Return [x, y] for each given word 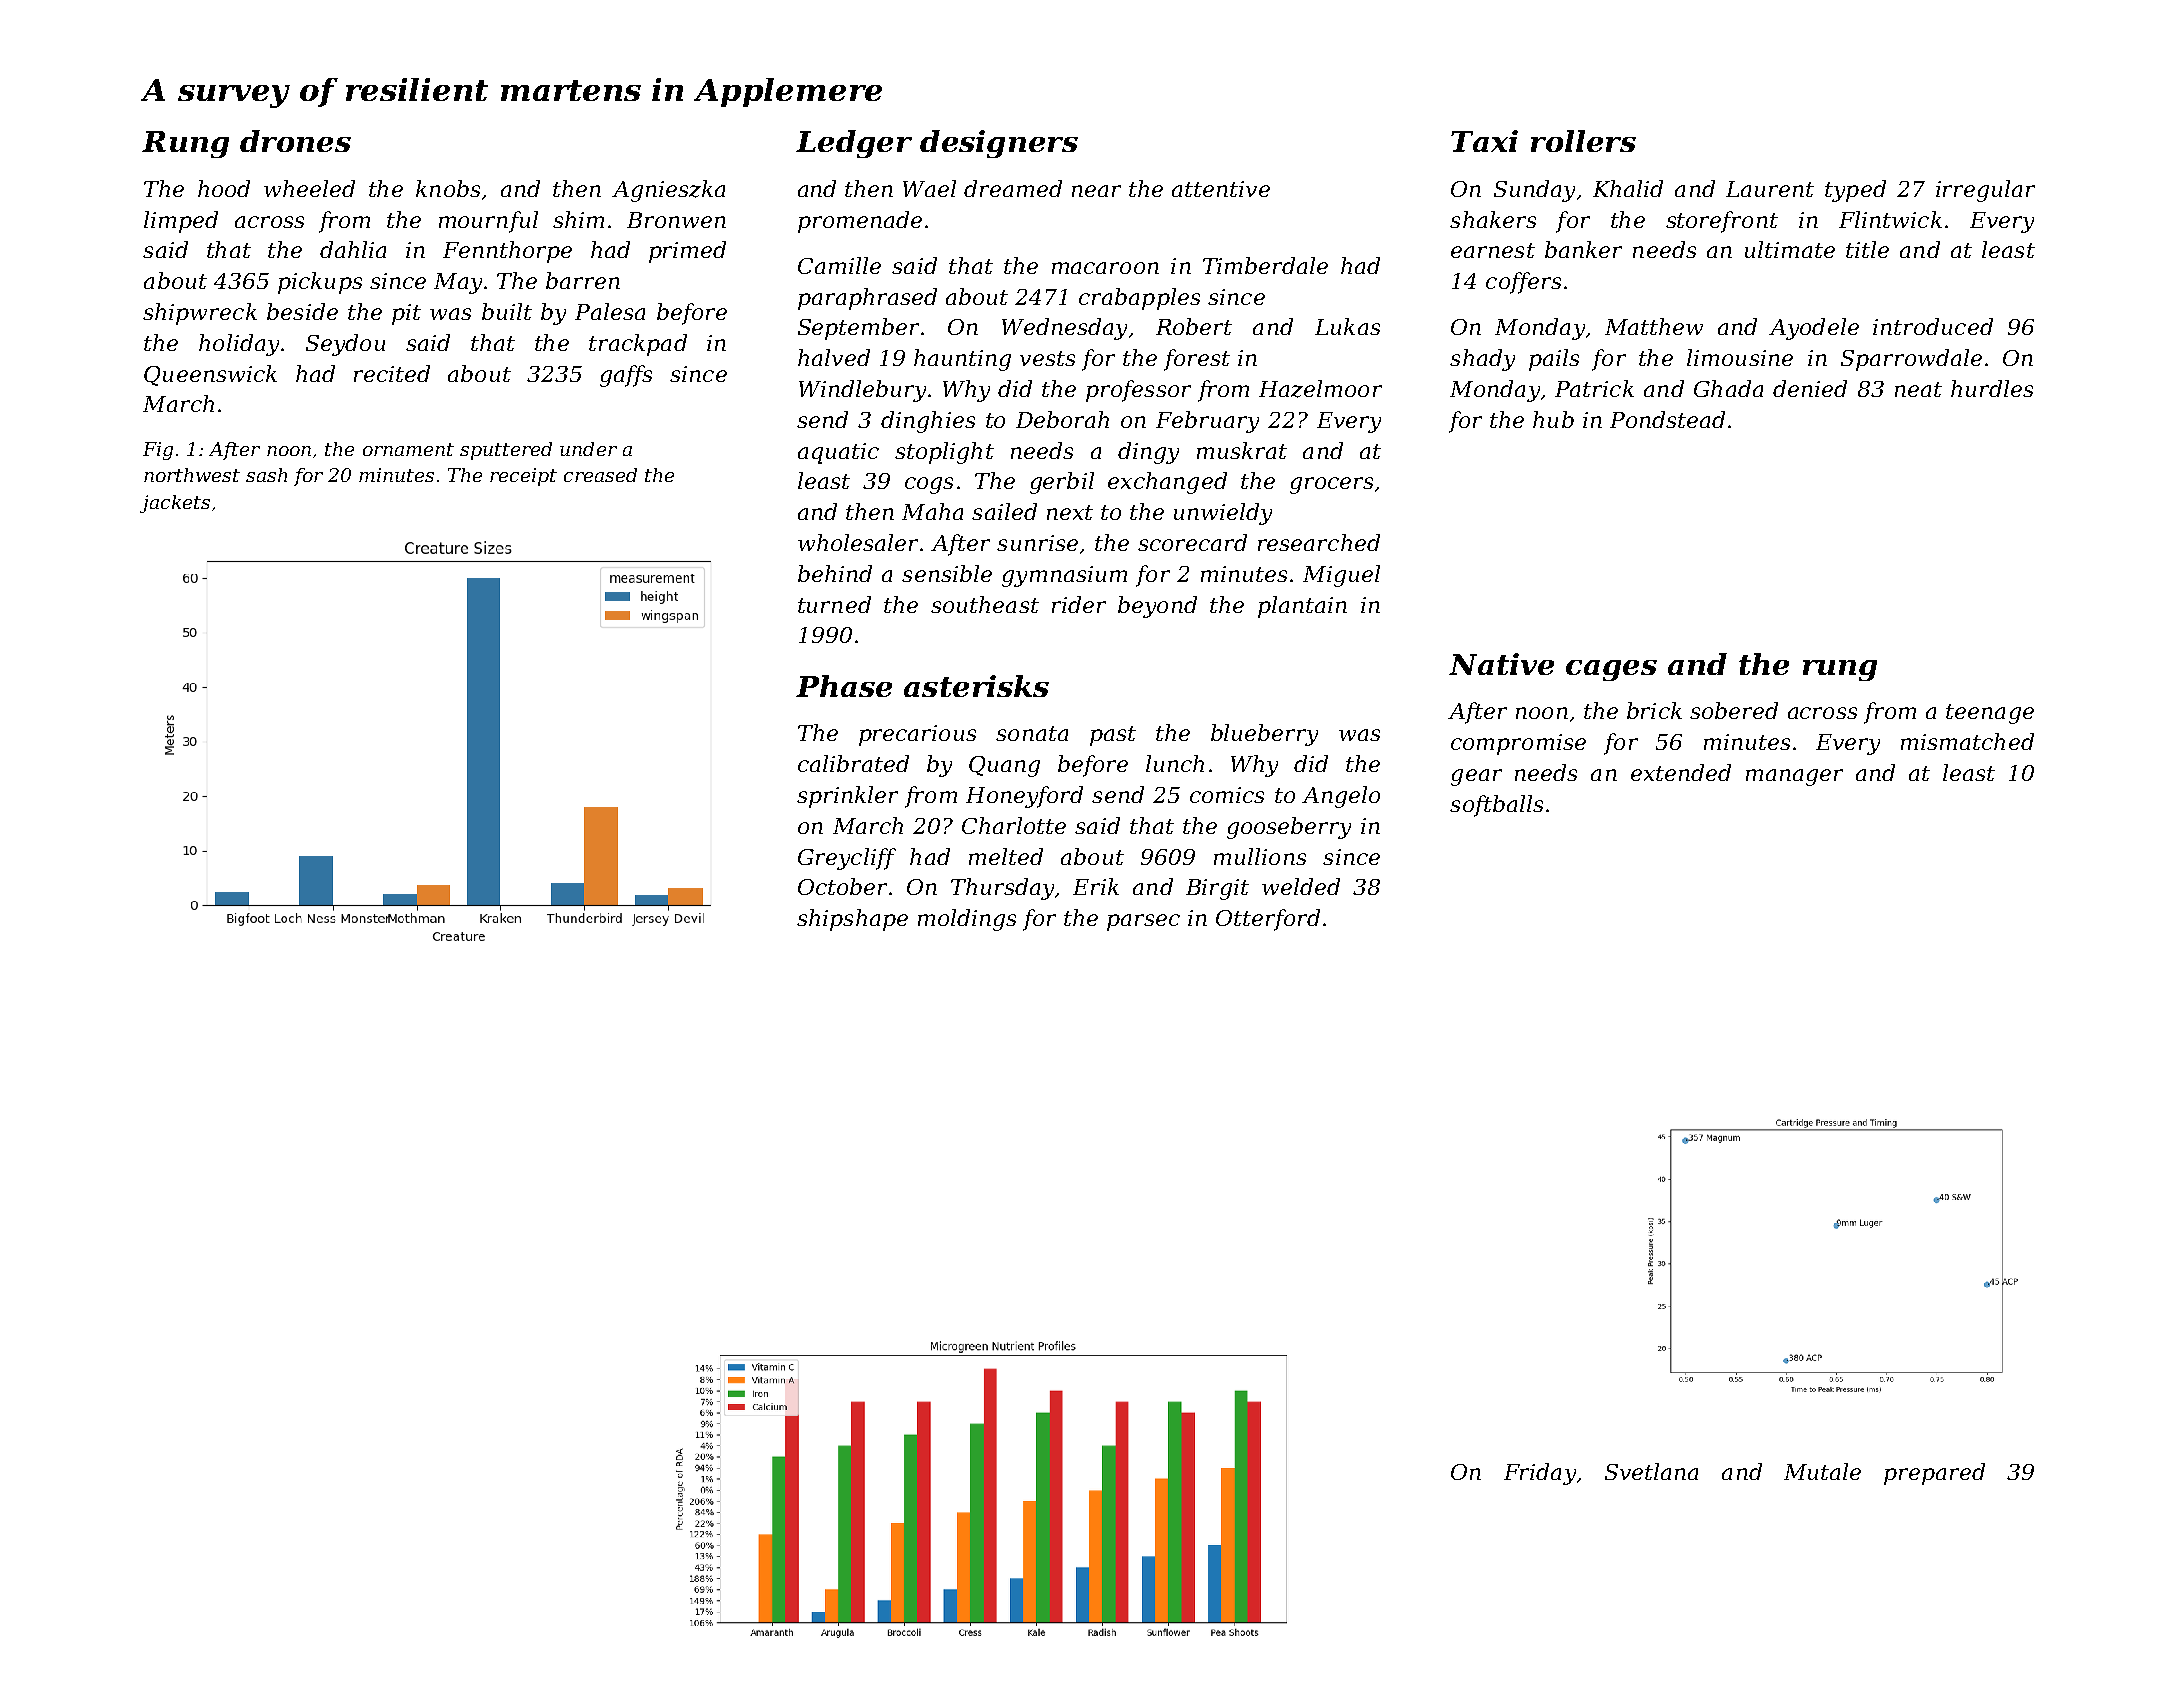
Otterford [1268, 920]
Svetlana [1651, 1471]
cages [1611, 670]
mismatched [1967, 741]
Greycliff [847, 859]
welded [1301, 886]
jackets [175, 504]
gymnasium [1064, 576]
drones [295, 141]
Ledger [854, 144]
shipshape [852, 920]
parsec [1143, 922]
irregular [1985, 191]
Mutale [1822, 1471]
